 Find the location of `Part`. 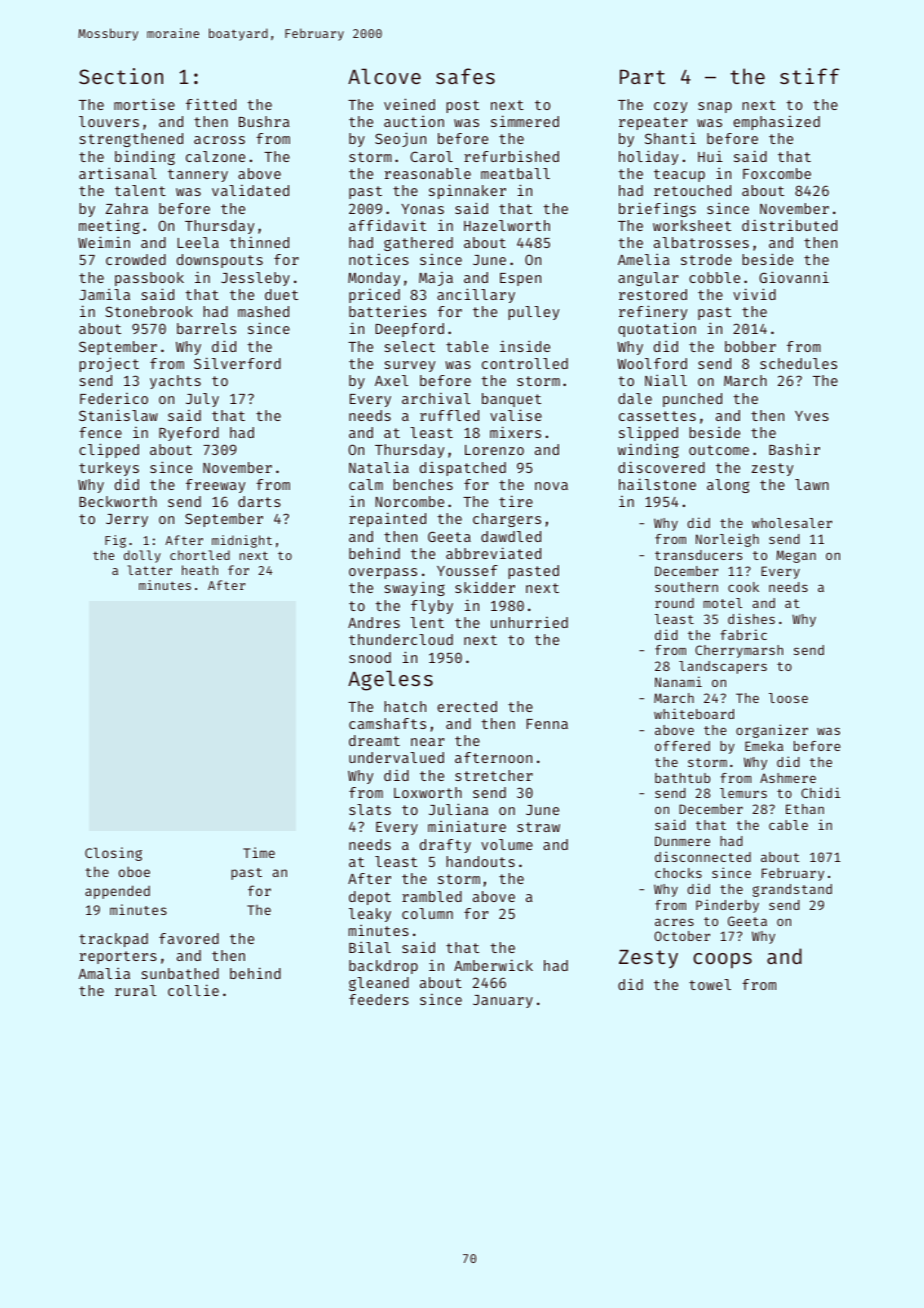

Part is located at coordinates (642, 77).
